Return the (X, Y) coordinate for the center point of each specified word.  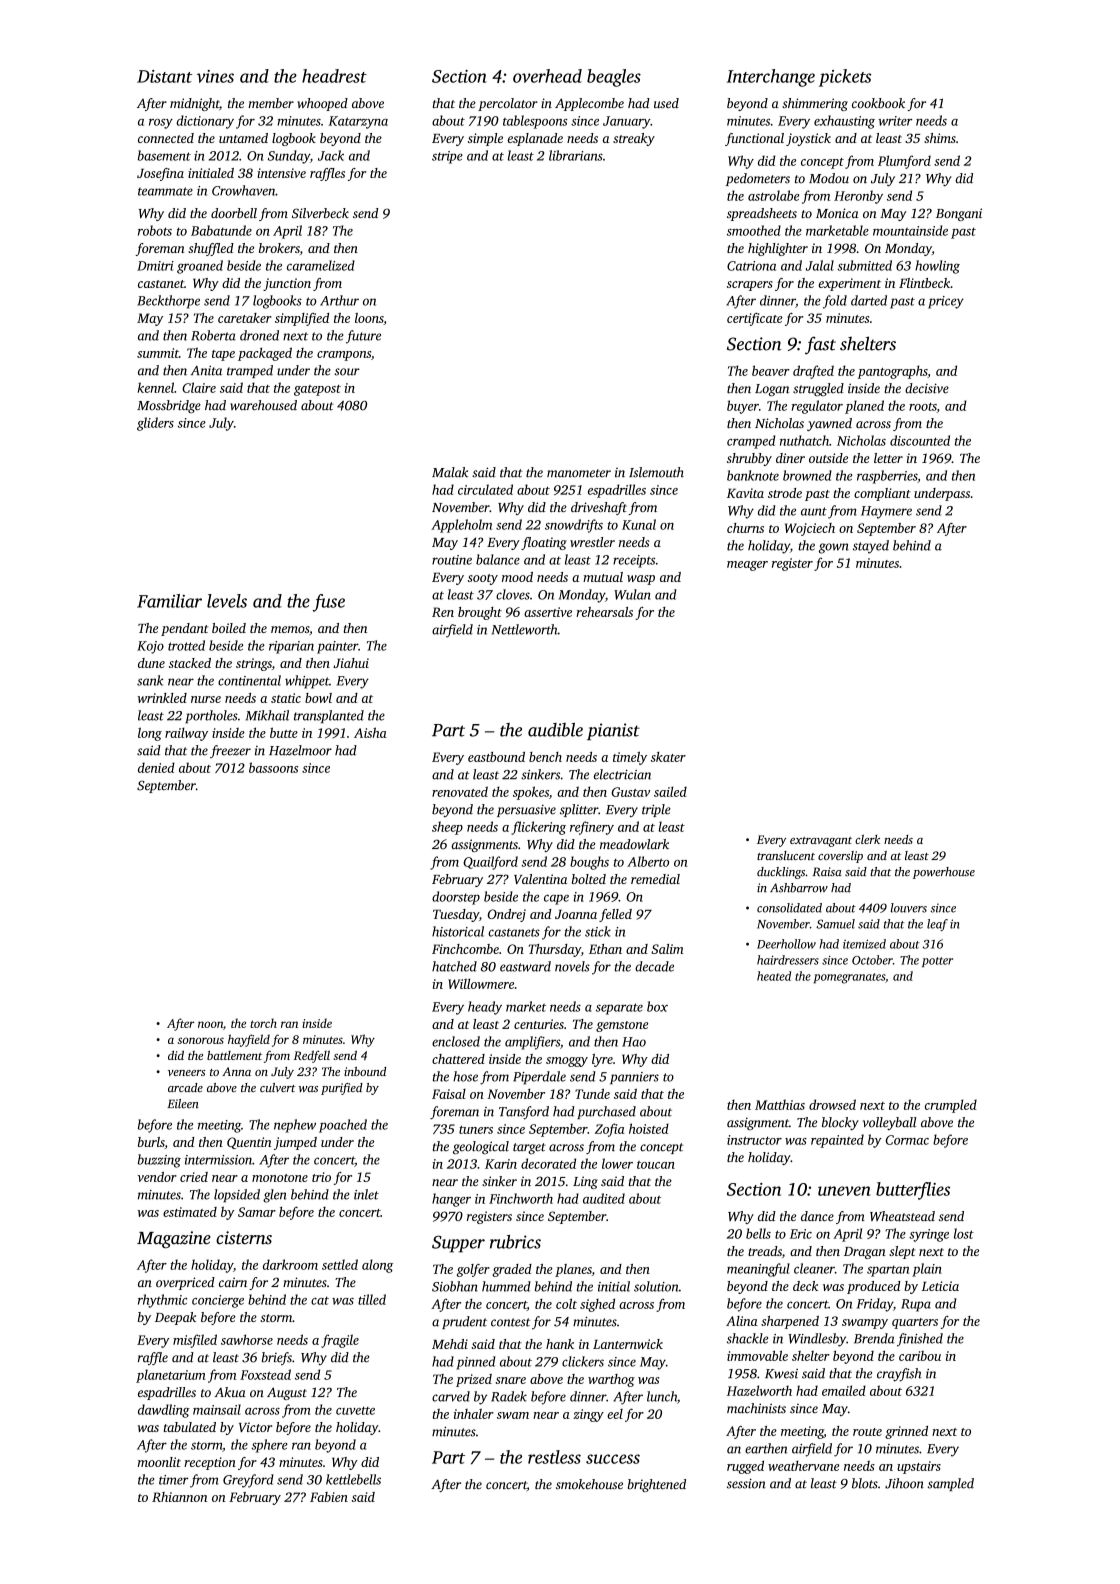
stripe (447, 157)
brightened (656, 1485)
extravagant (821, 842)
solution (656, 1286)
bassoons (273, 767)
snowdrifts (574, 526)
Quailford (490, 863)
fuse (329, 603)
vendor (157, 1177)
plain (927, 1270)
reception (210, 1463)
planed (864, 407)
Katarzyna (358, 122)
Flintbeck (924, 283)
